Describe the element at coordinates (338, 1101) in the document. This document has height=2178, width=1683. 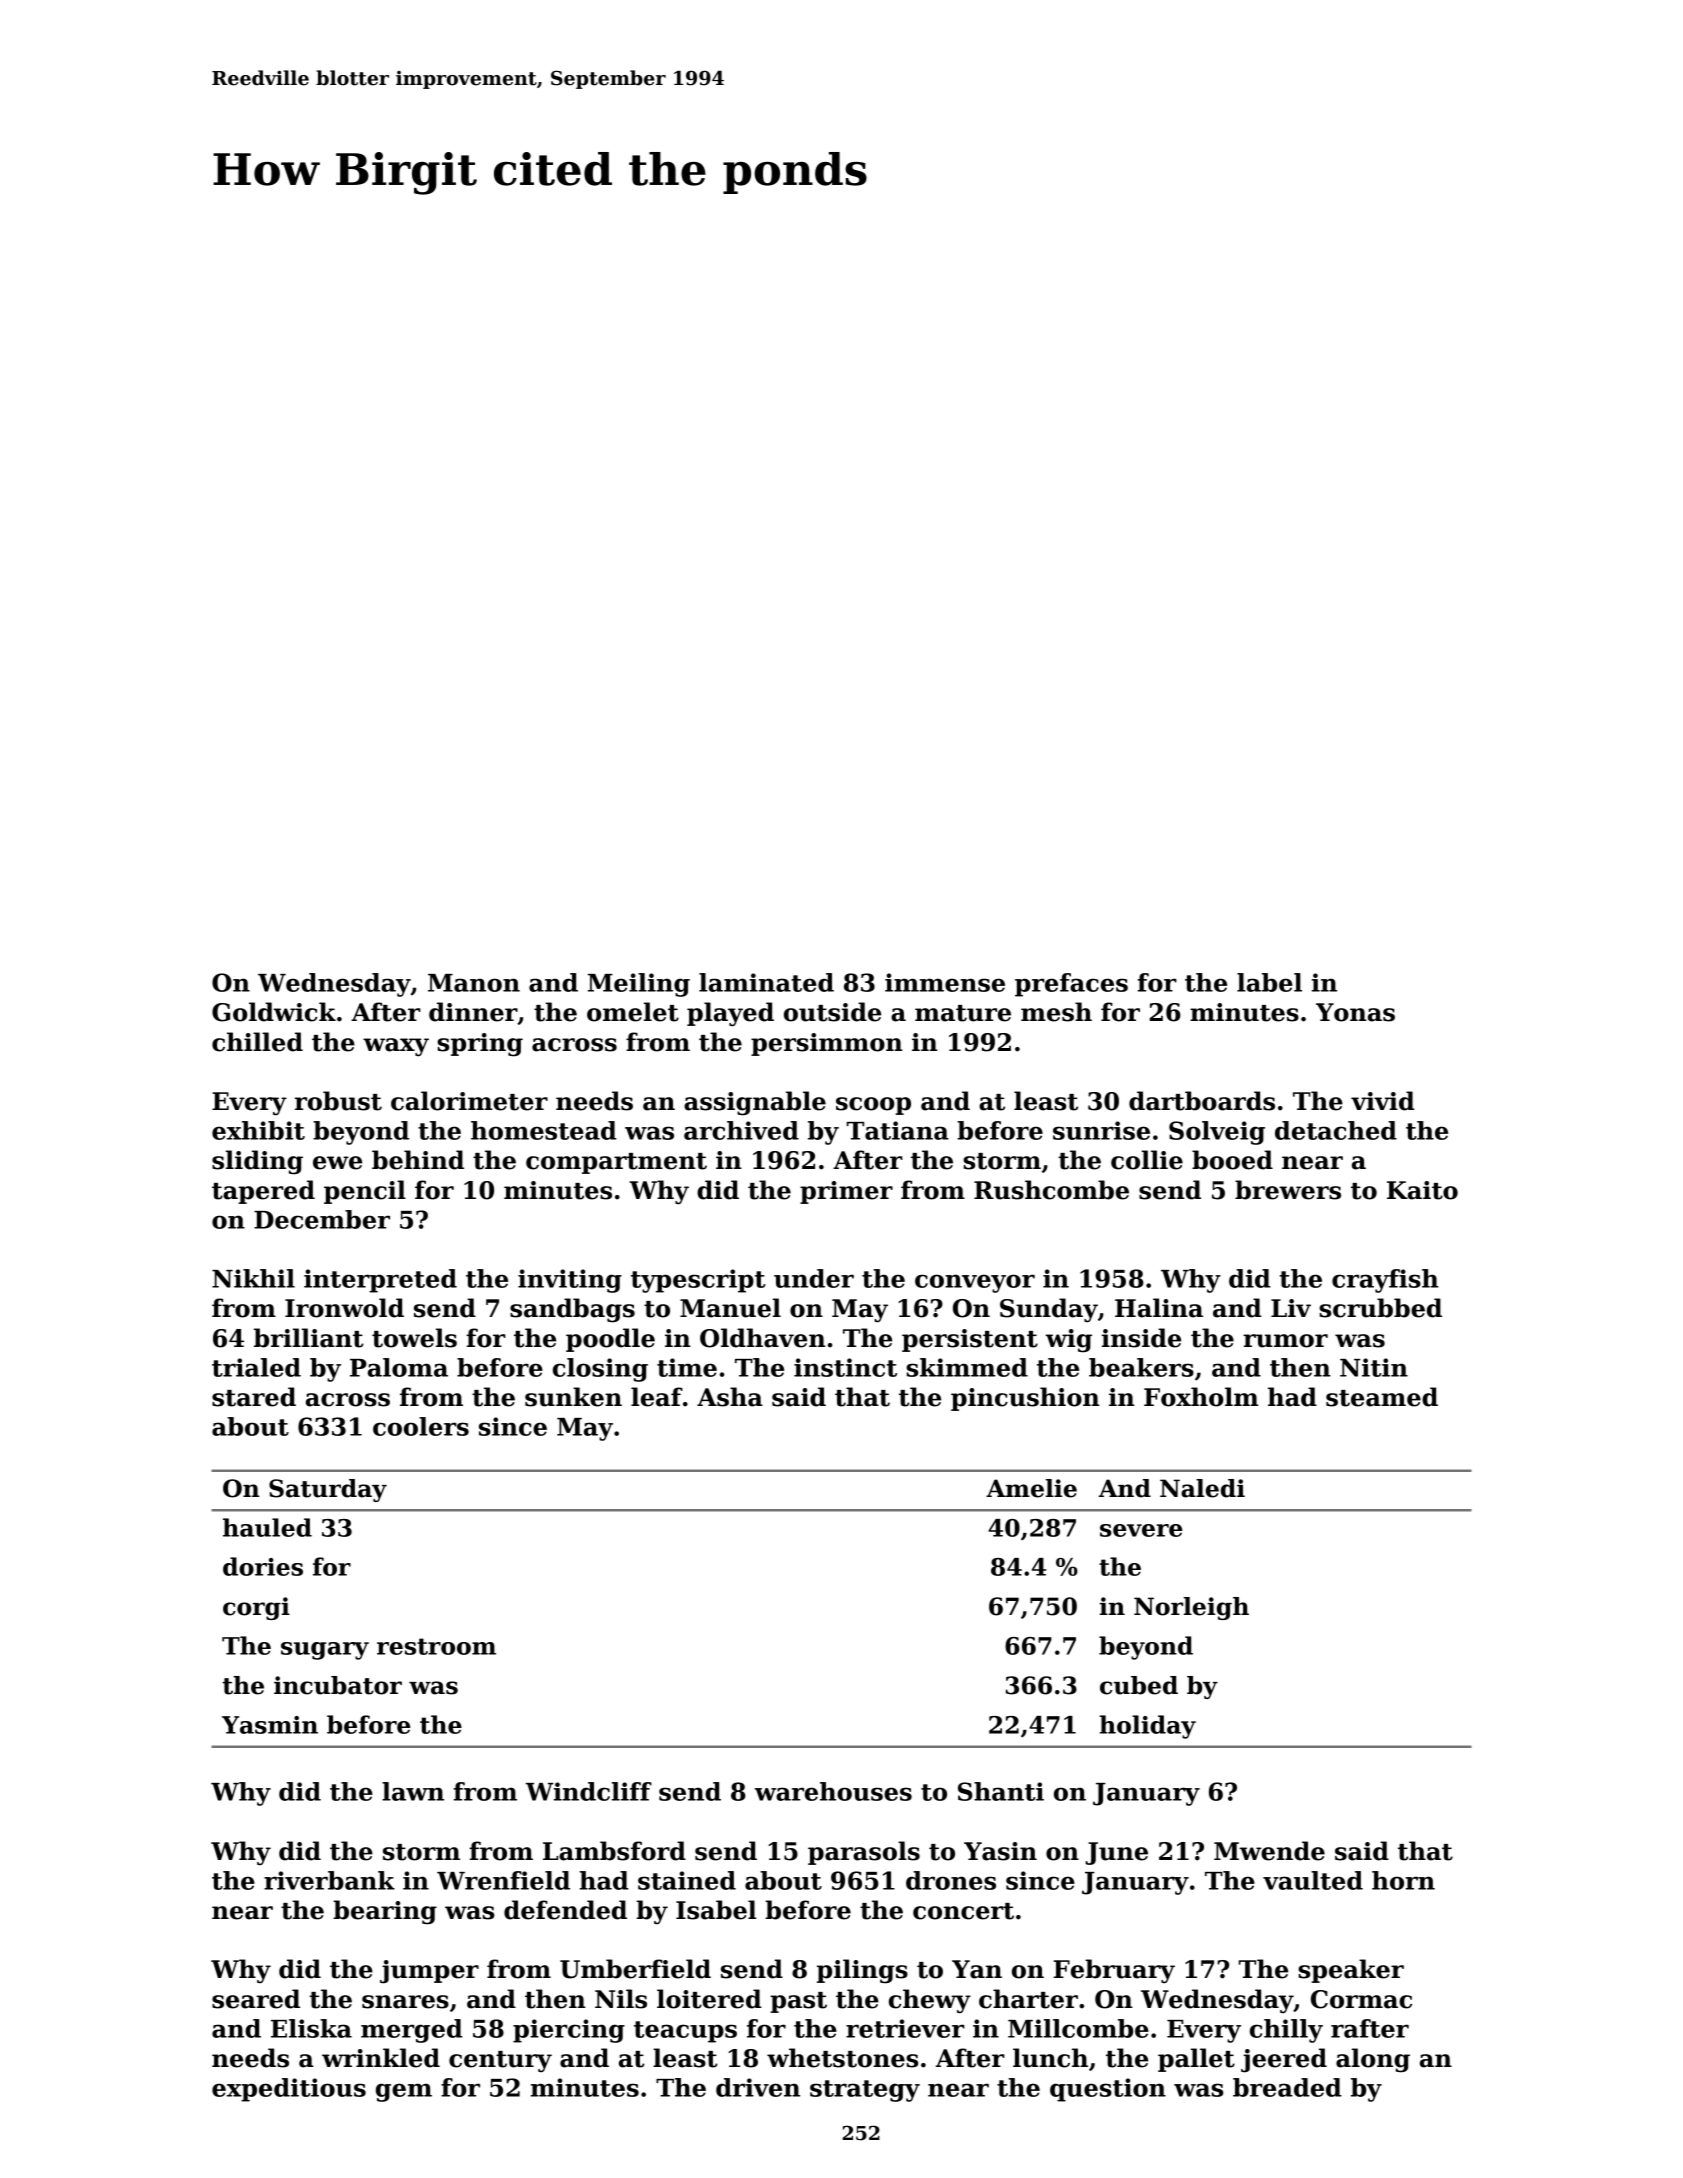
I see `robust` at that location.
